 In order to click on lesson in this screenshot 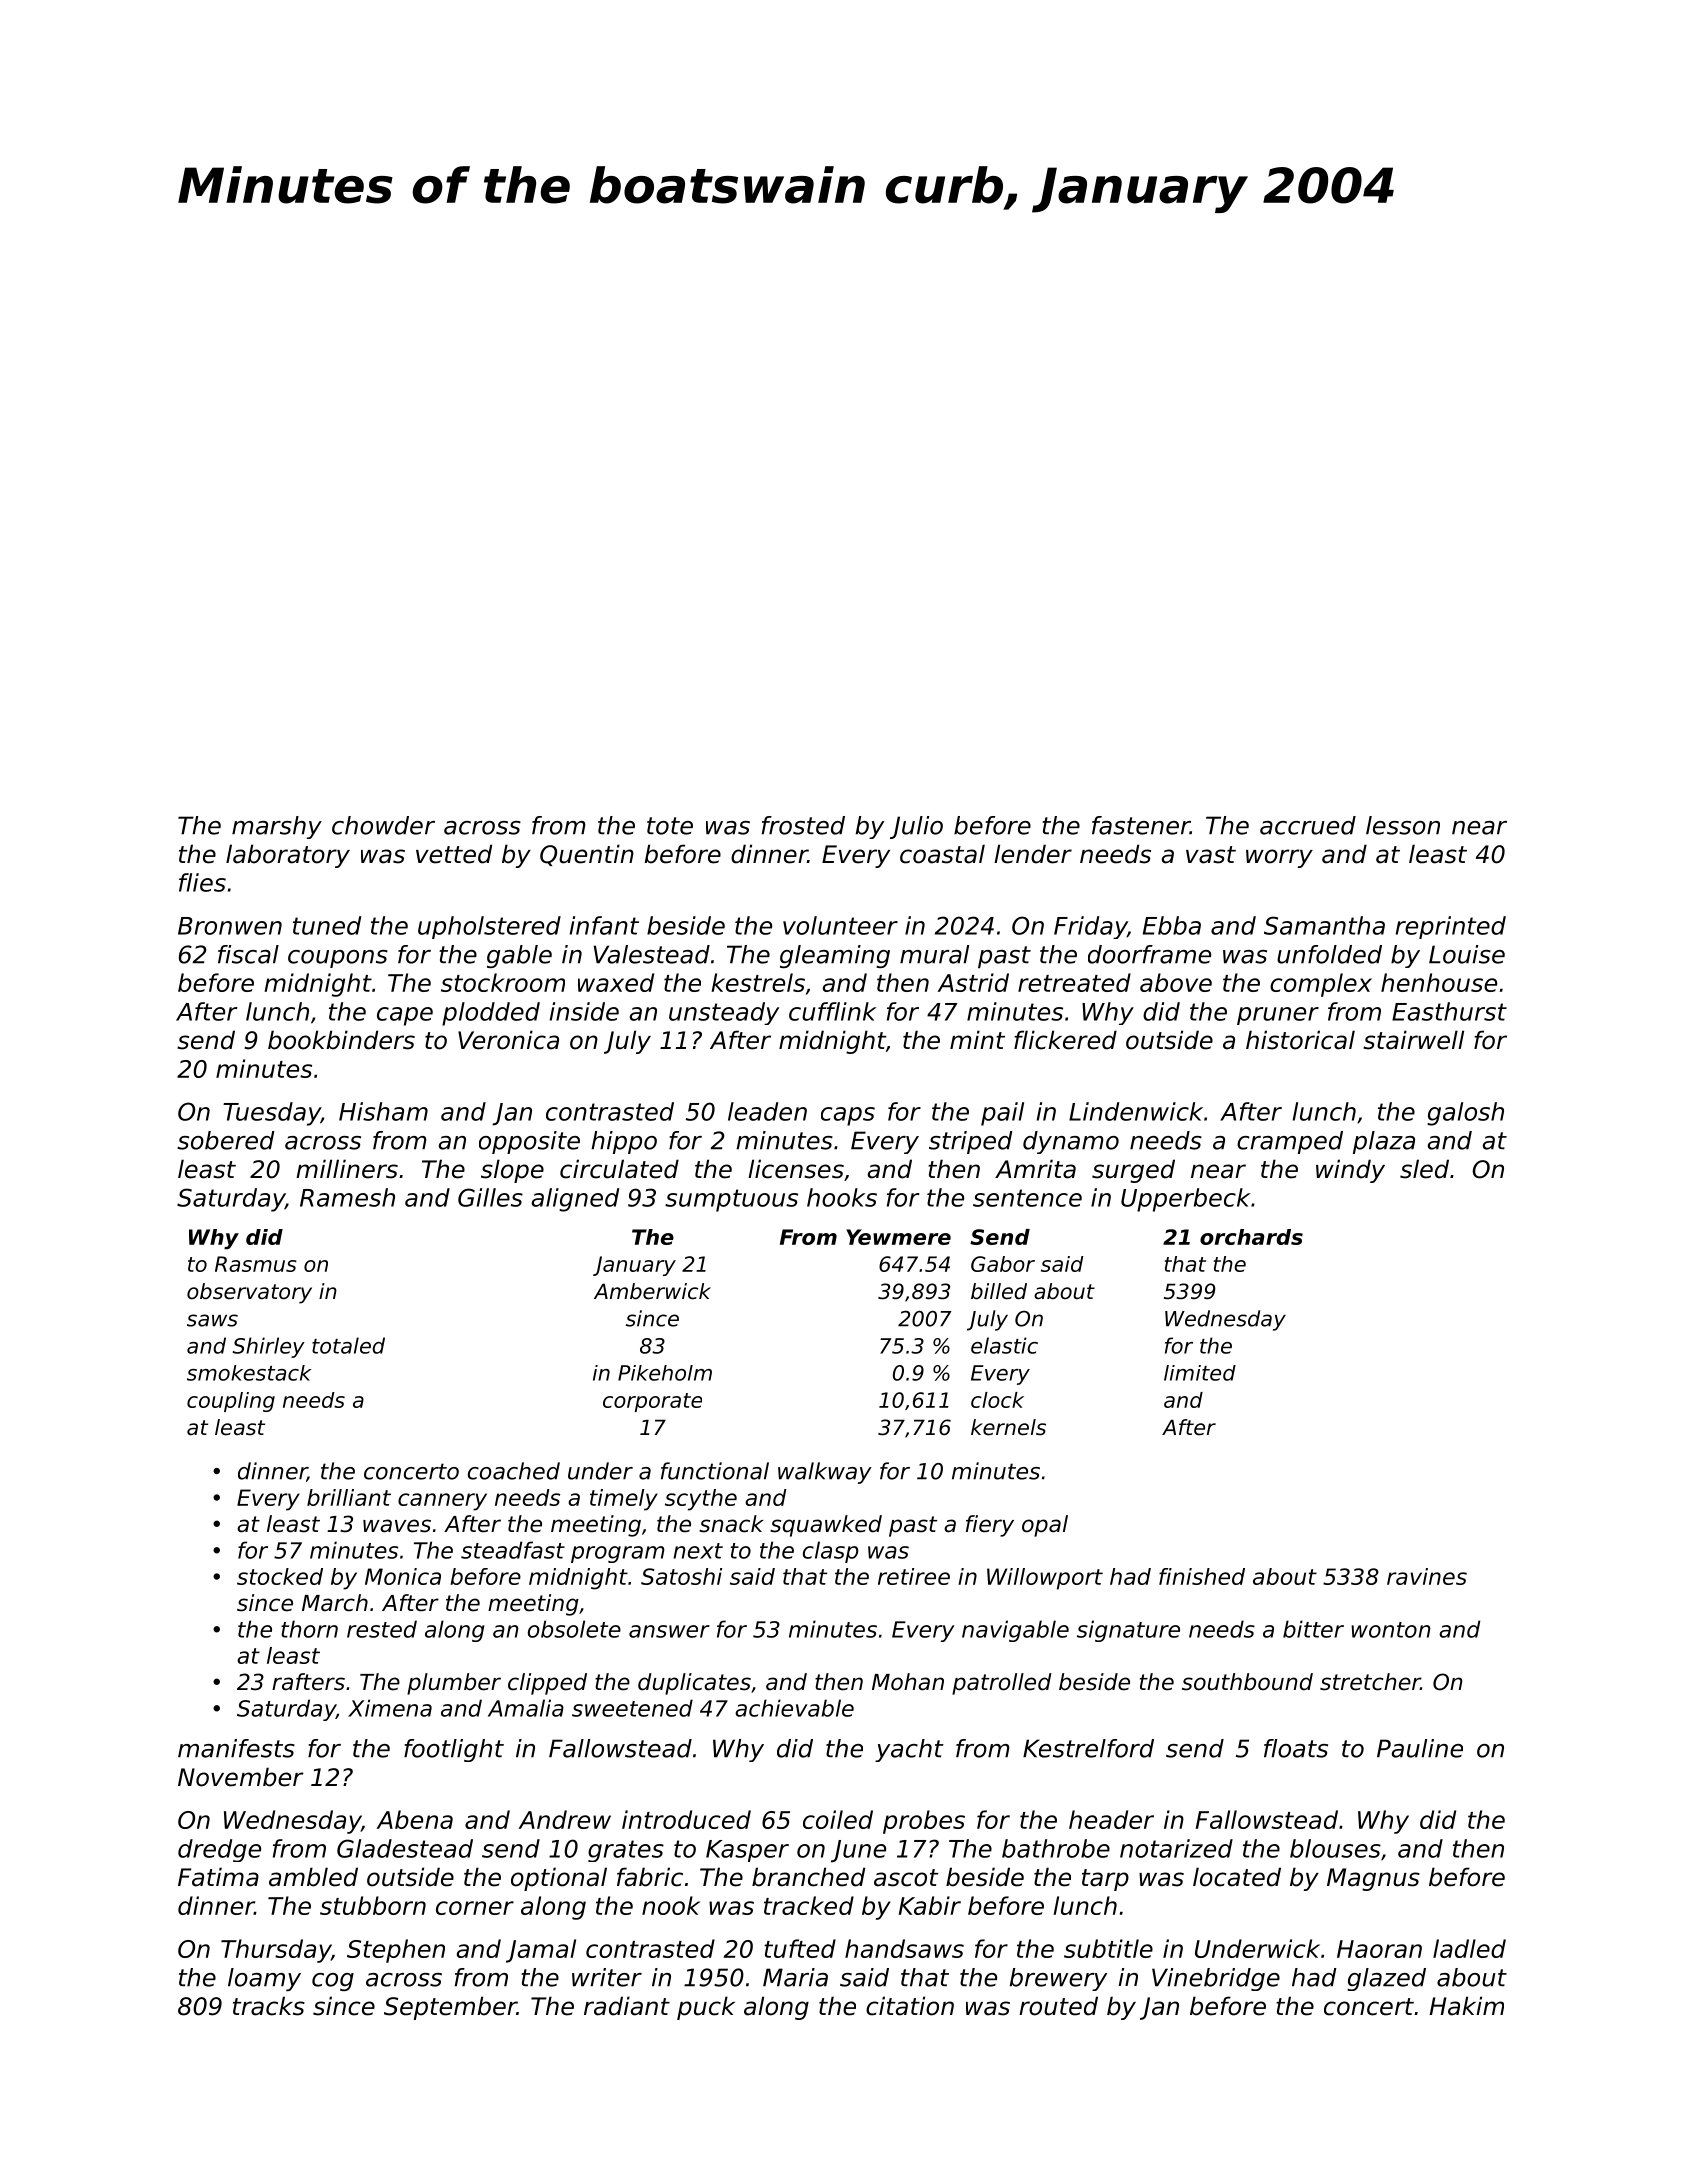, I will do `click(1403, 825)`.
